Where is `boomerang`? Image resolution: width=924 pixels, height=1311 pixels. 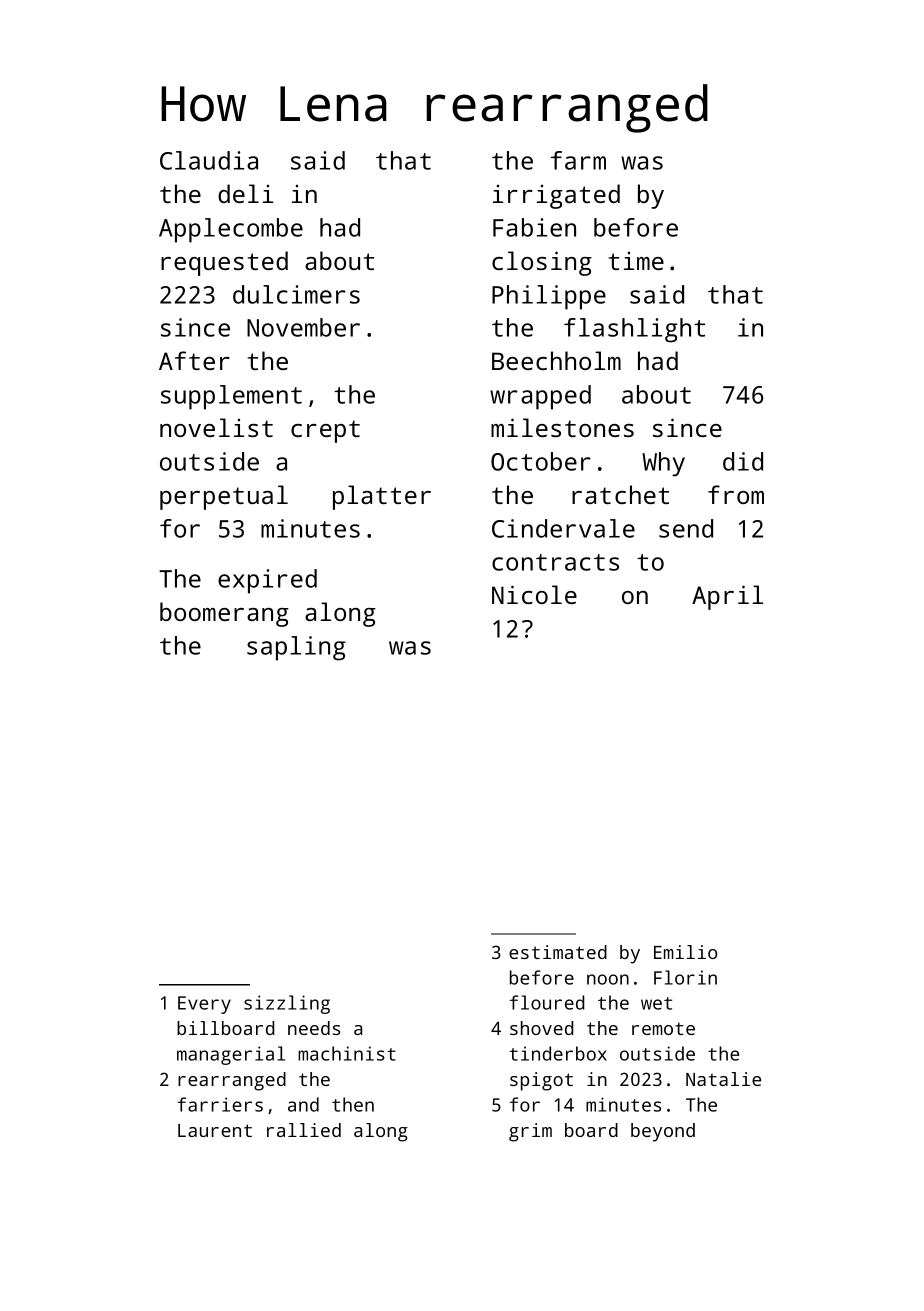 boomerang is located at coordinates (224, 614).
